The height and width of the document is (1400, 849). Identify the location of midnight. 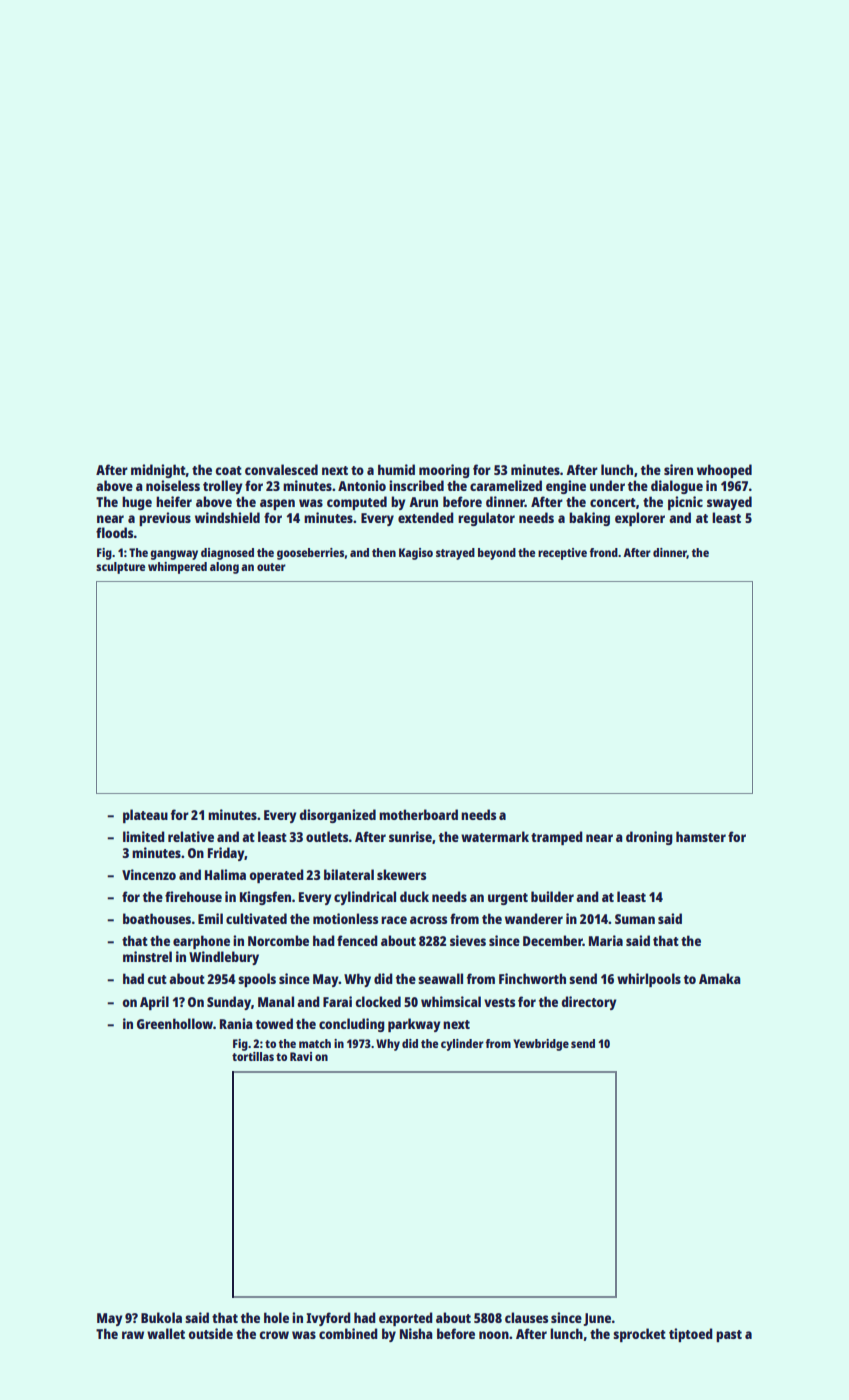
(158, 471).
